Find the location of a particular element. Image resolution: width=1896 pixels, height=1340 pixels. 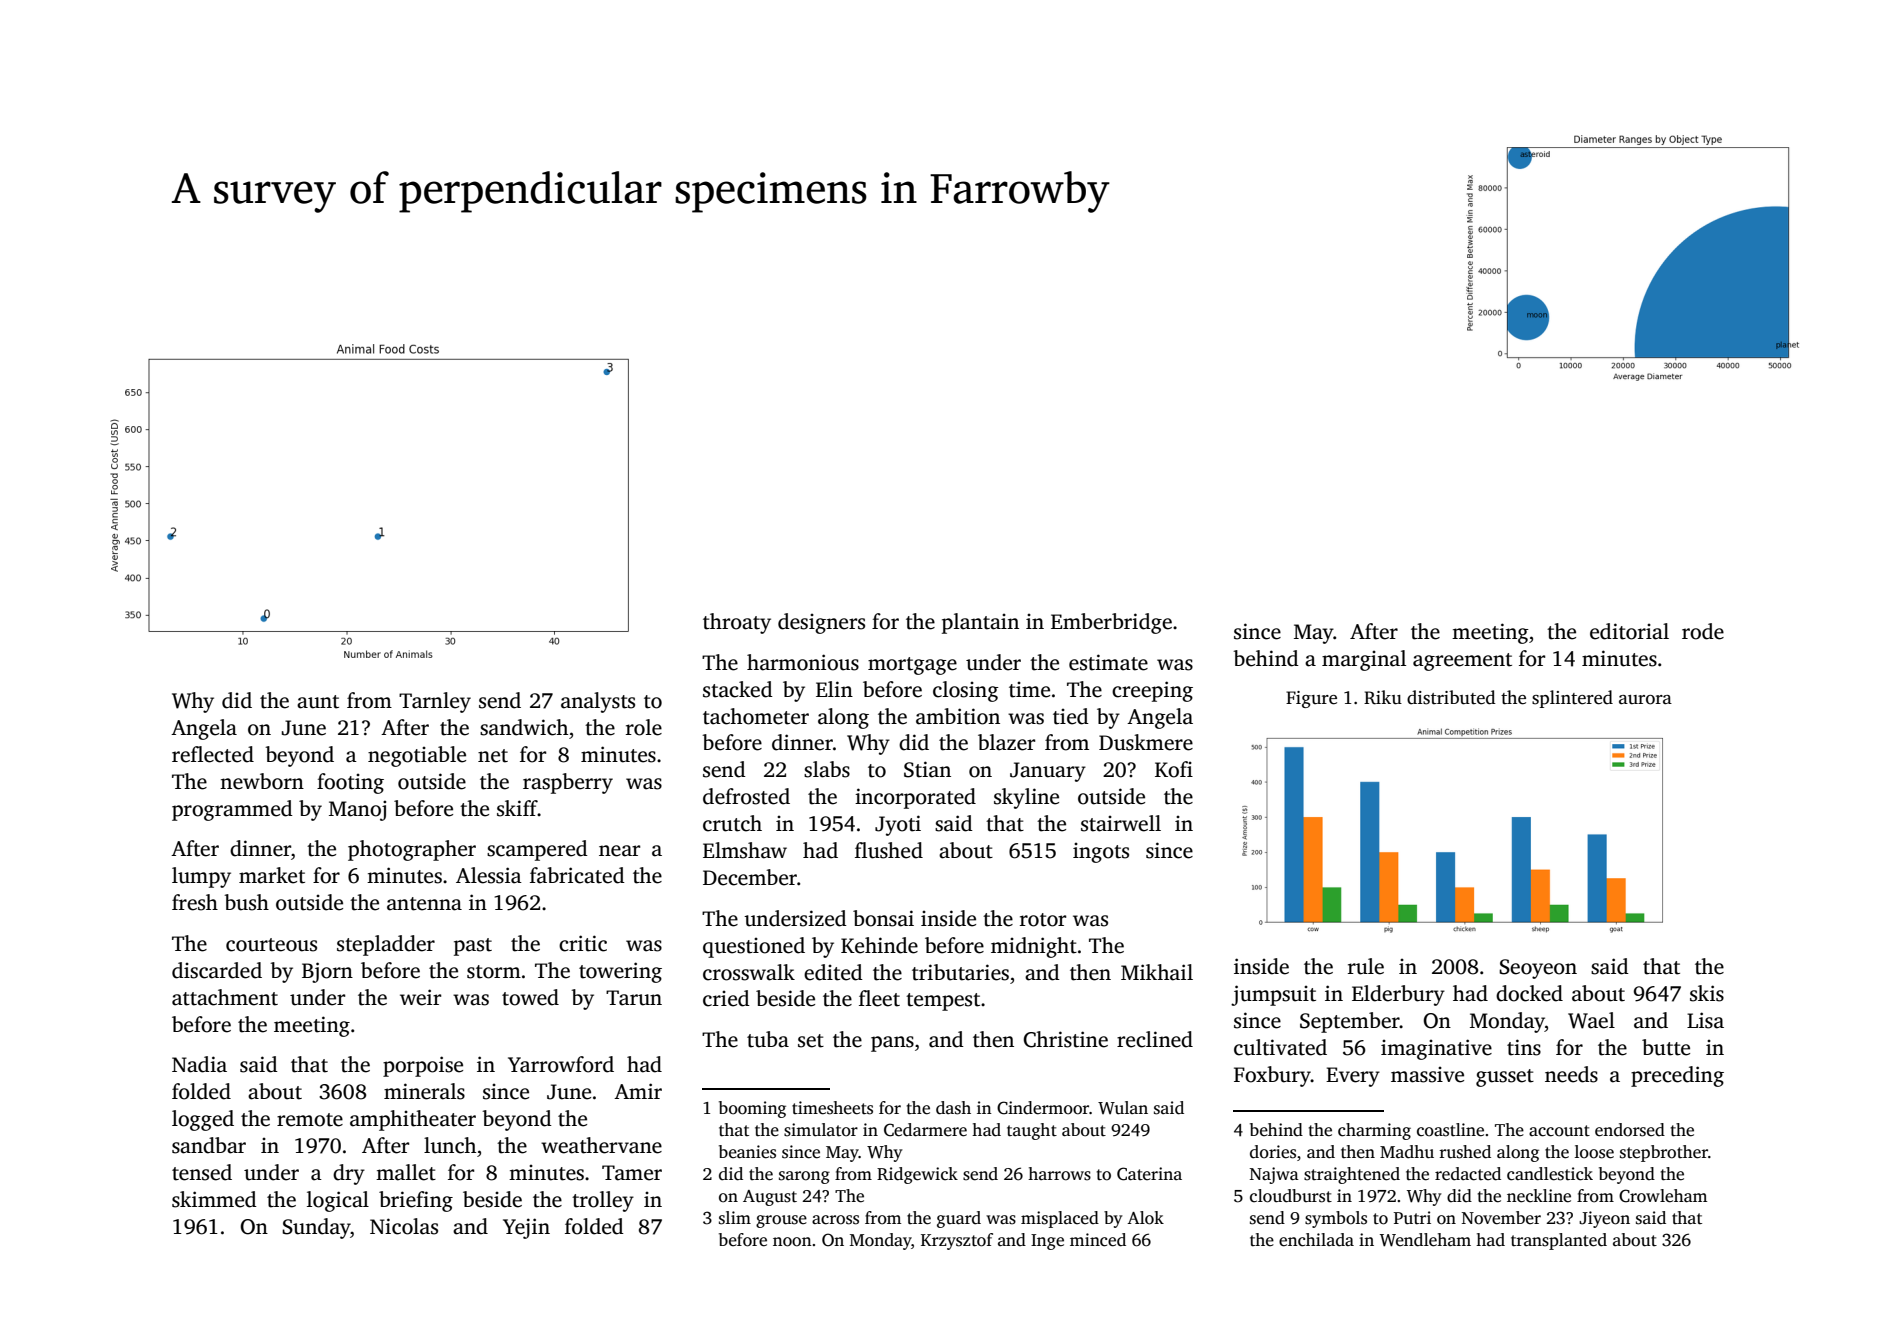

stairwell is located at coordinates (1121, 823).
